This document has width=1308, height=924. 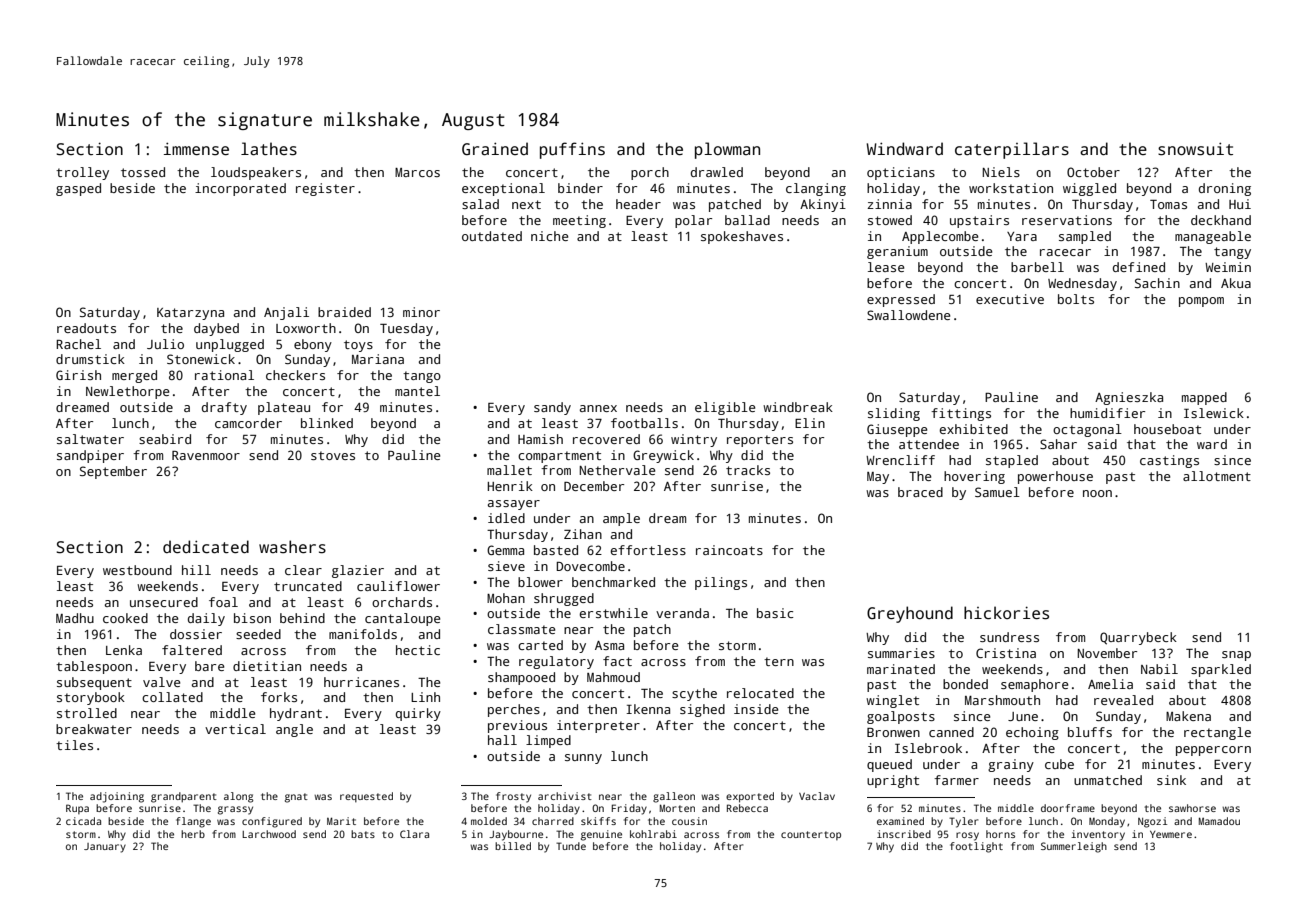 I want to click on register, so click(x=325, y=189).
